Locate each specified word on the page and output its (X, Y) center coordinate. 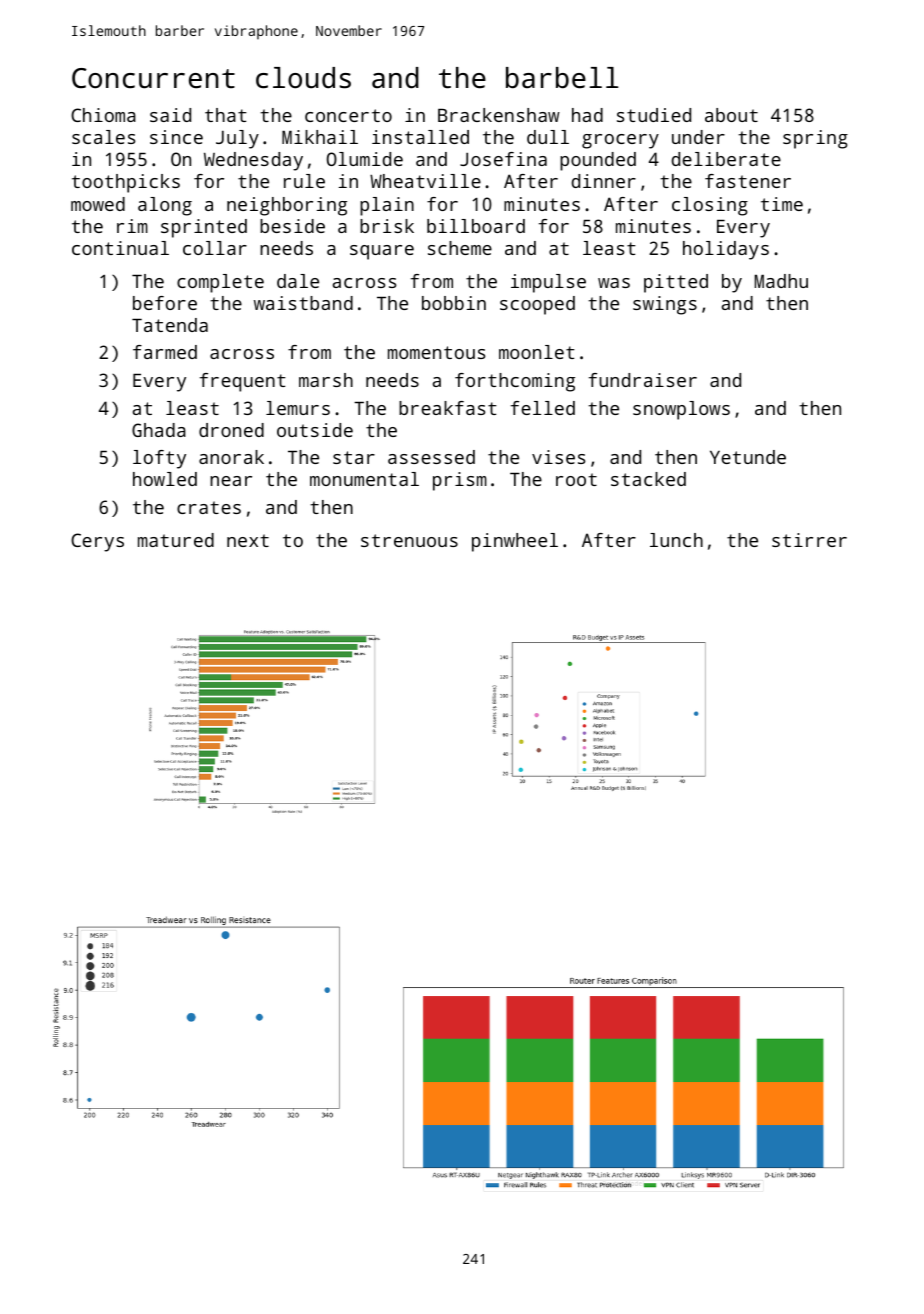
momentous (436, 352)
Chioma (103, 115)
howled (165, 479)
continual (120, 248)
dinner (604, 181)
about (731, 115)
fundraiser (643, 380)
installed (420, 137)
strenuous (409, 540)
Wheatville (425, 181)
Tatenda (170, 325)
